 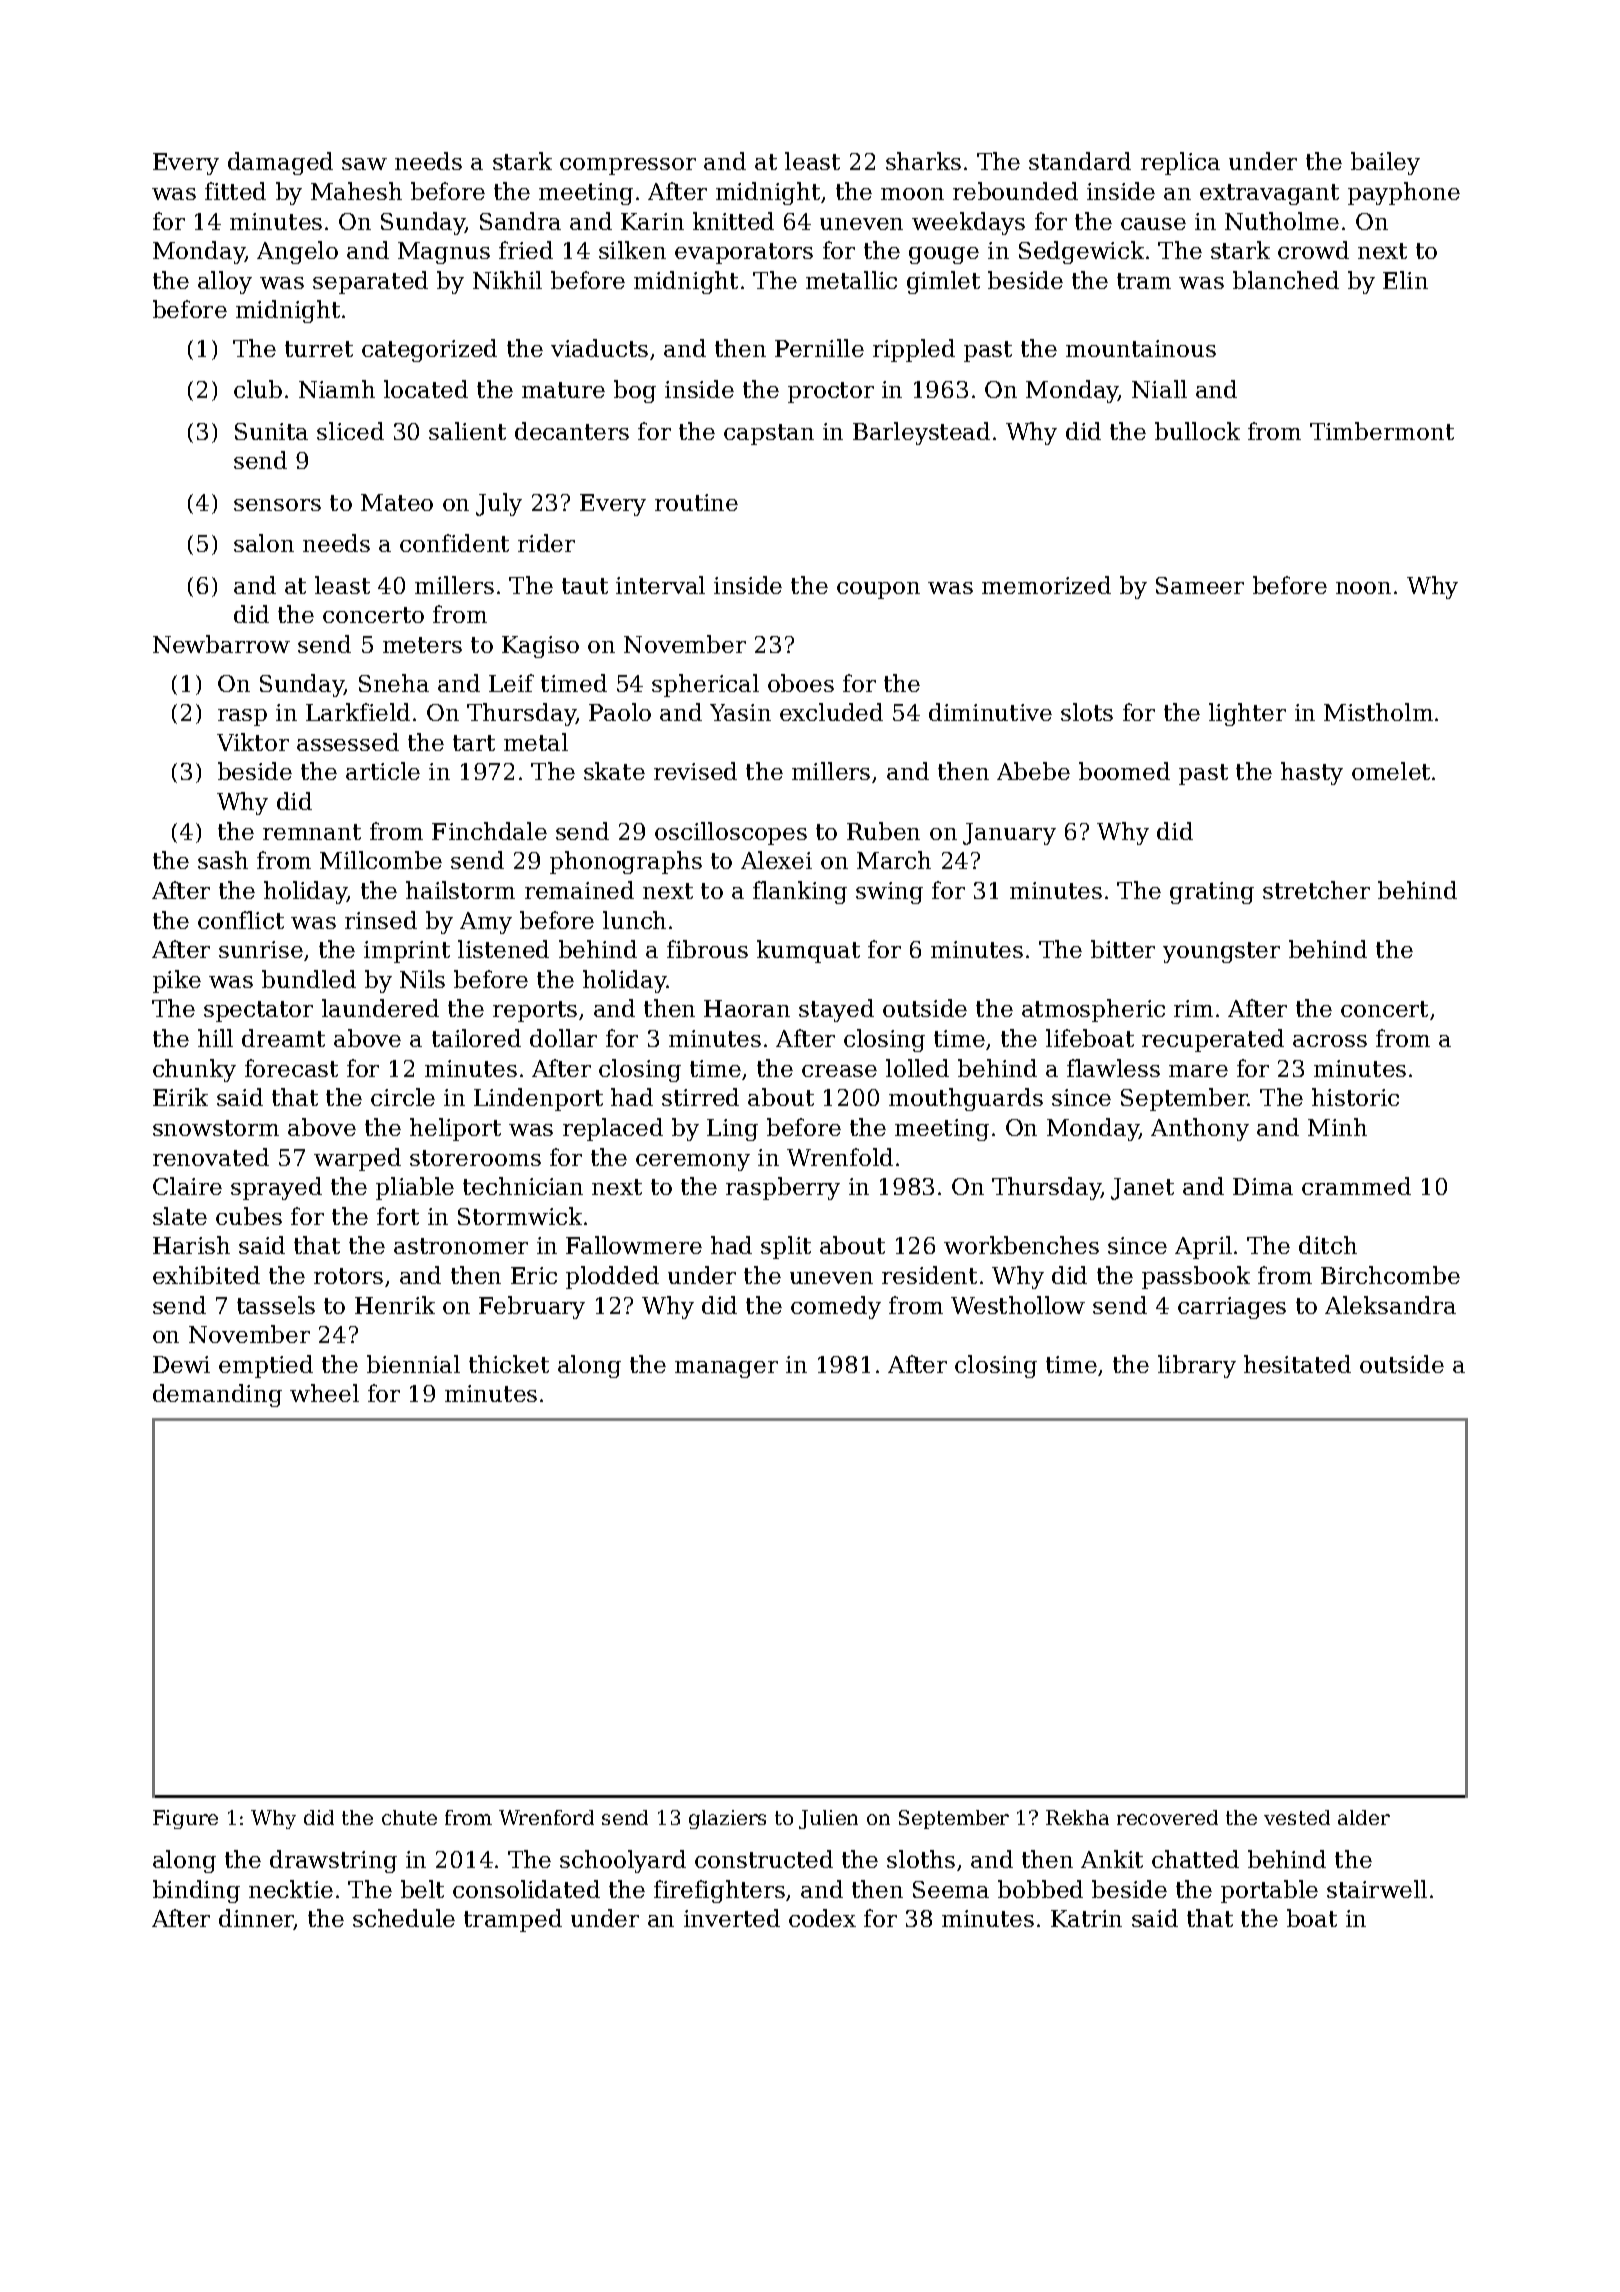 What do you see at coordinates (1200, 585) in the screenshot?
I see `Sameer` at bounding box center [1200, 585].
